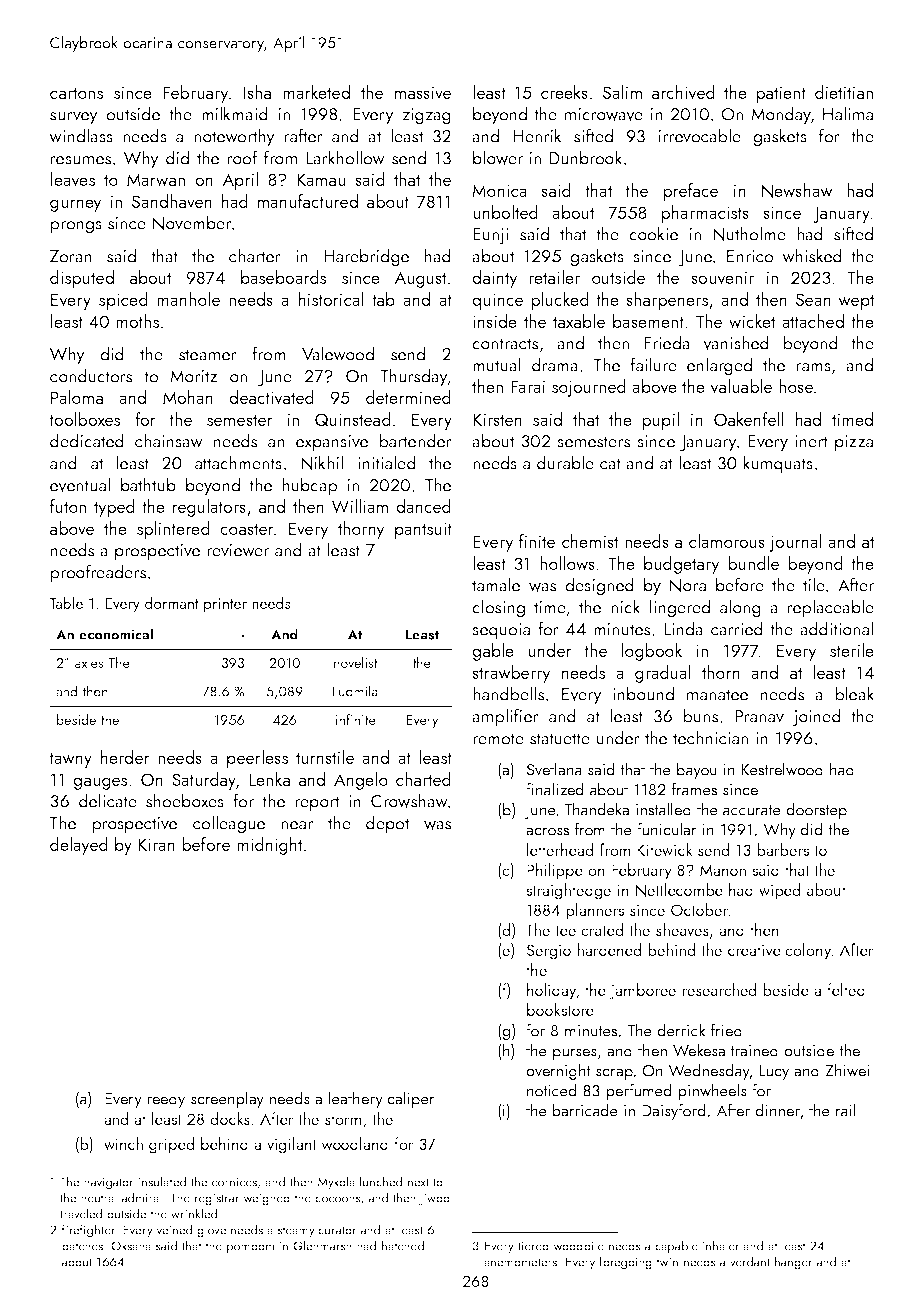  I want to click on rams, so click(813, 367).
